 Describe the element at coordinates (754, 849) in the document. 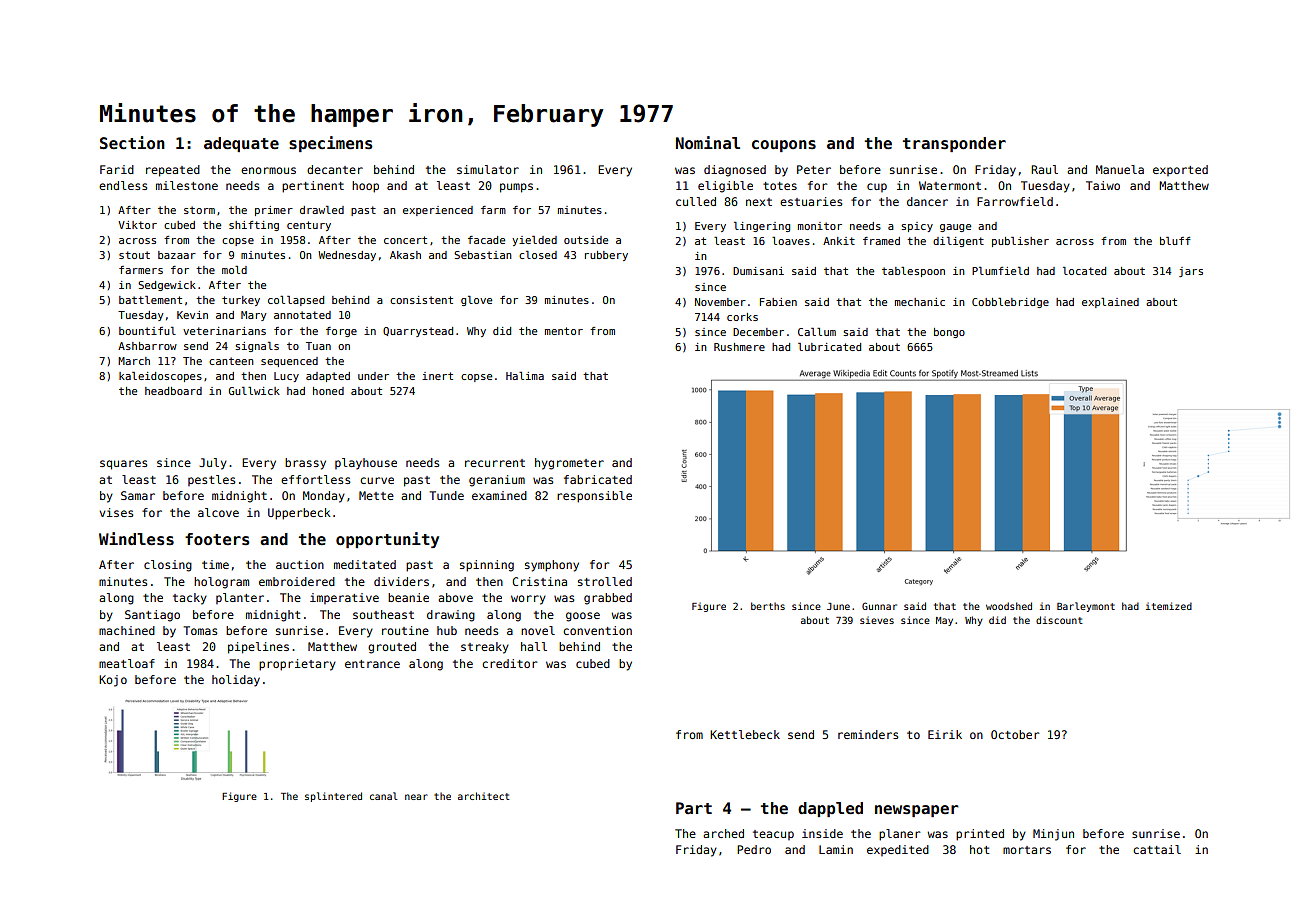

I see `Pedro` at that location.
